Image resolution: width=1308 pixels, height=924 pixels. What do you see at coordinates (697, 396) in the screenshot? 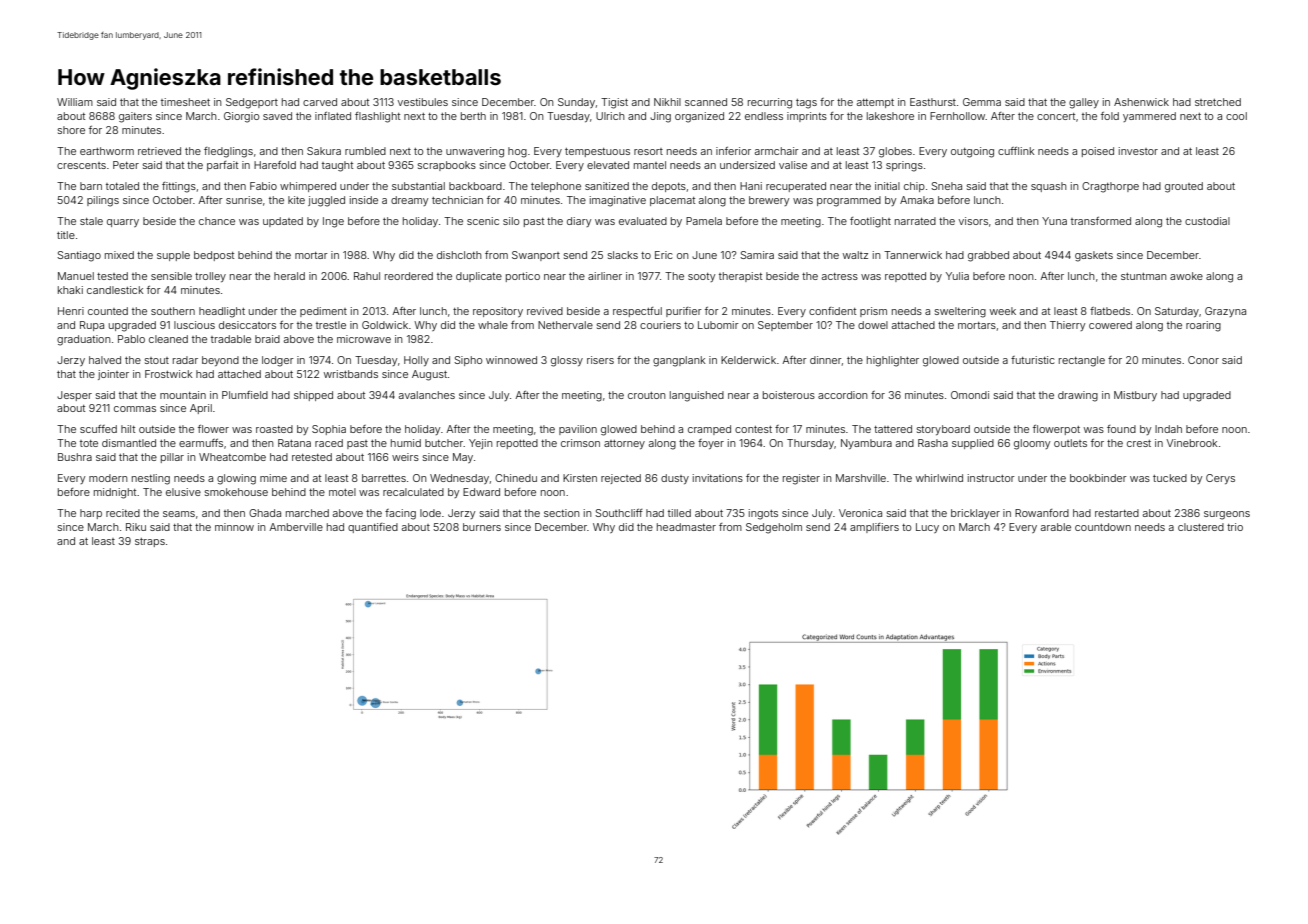
I see `languished` at bounding box center [697, 396].
